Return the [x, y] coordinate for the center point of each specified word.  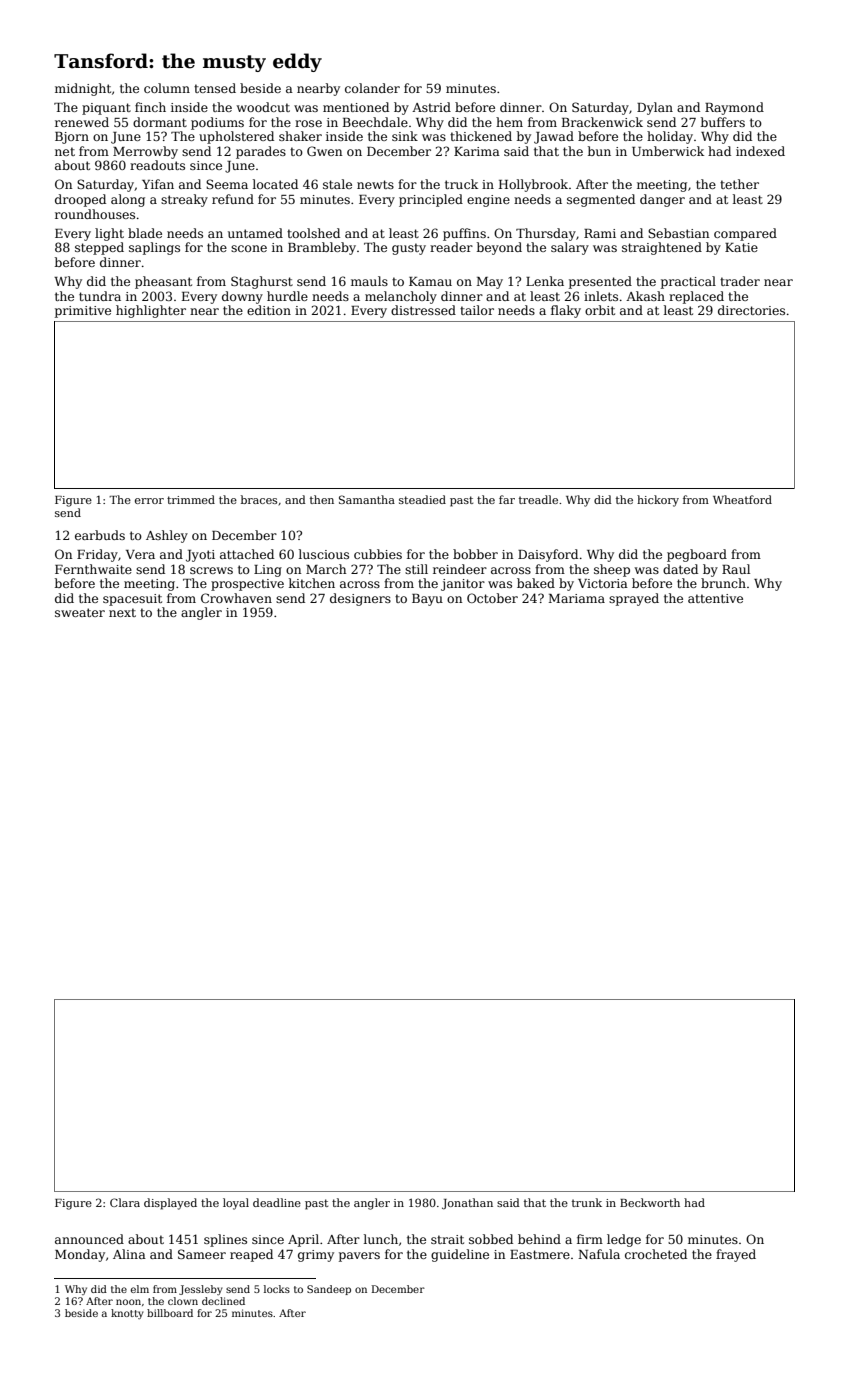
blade [145, 233]
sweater [80, 612]
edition [269, 310]
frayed [736, 1255]
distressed [423, 310]
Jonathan [467, 1203]
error [149, 501]
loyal [236, 1204]
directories [751, 310]
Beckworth [650, 1202]
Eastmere [540, 1254]
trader [740, 281]
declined [223, 1301]
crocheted [656, 1254]
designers [360, 599]
